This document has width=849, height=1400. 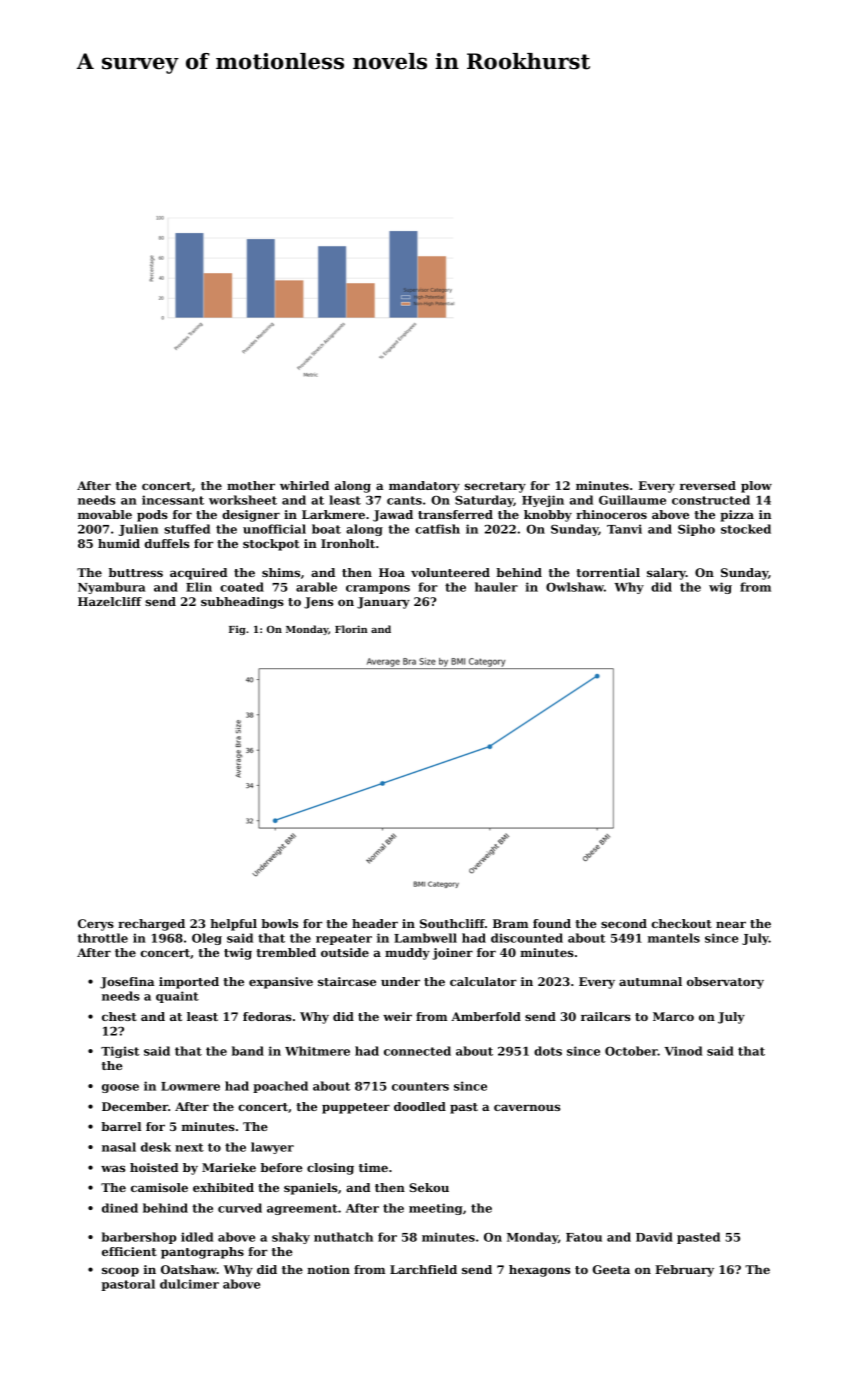 I want to click on mantels, so click(x=674, y=938).
